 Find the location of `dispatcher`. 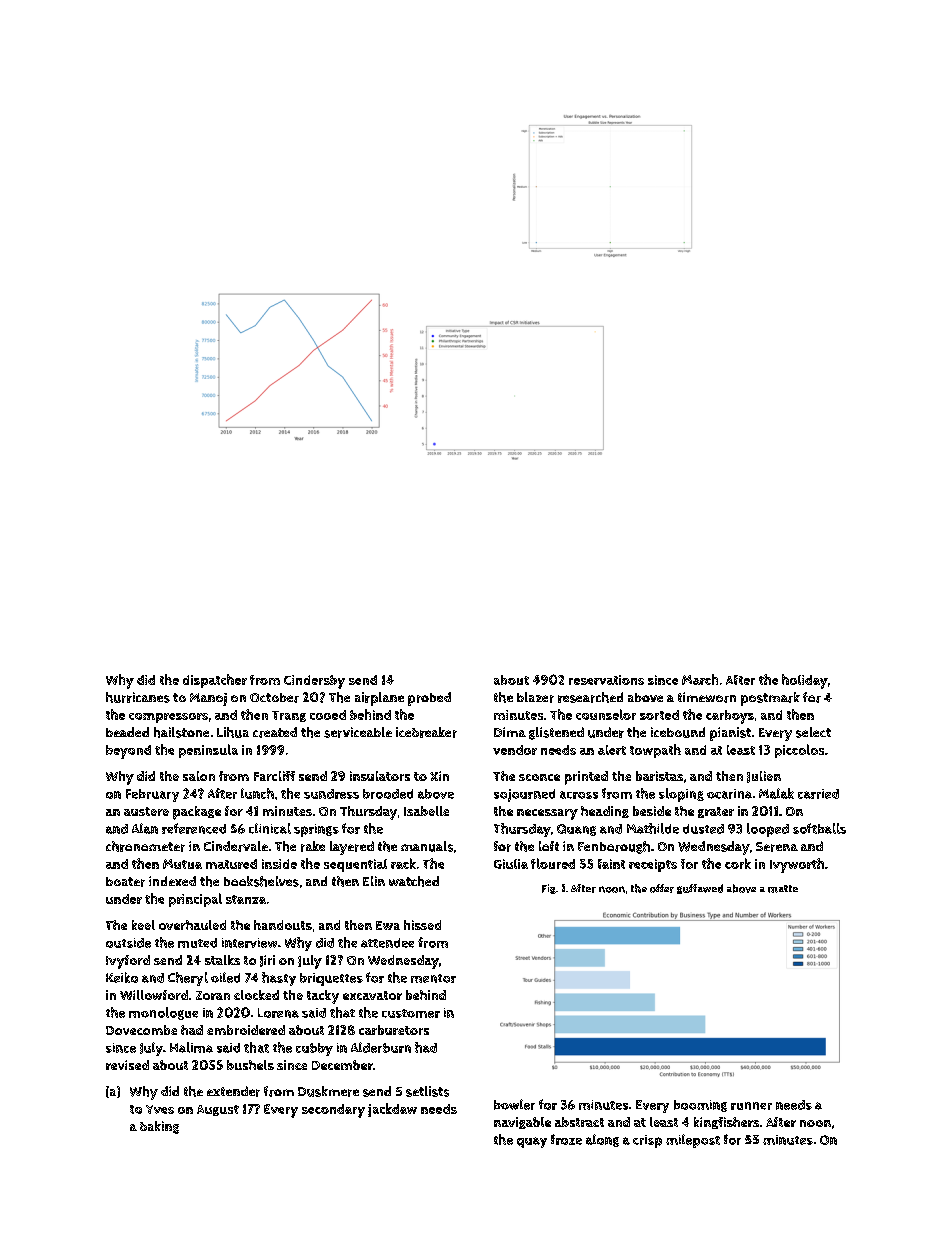

dispatcher is located at coordinates (215, 681).
